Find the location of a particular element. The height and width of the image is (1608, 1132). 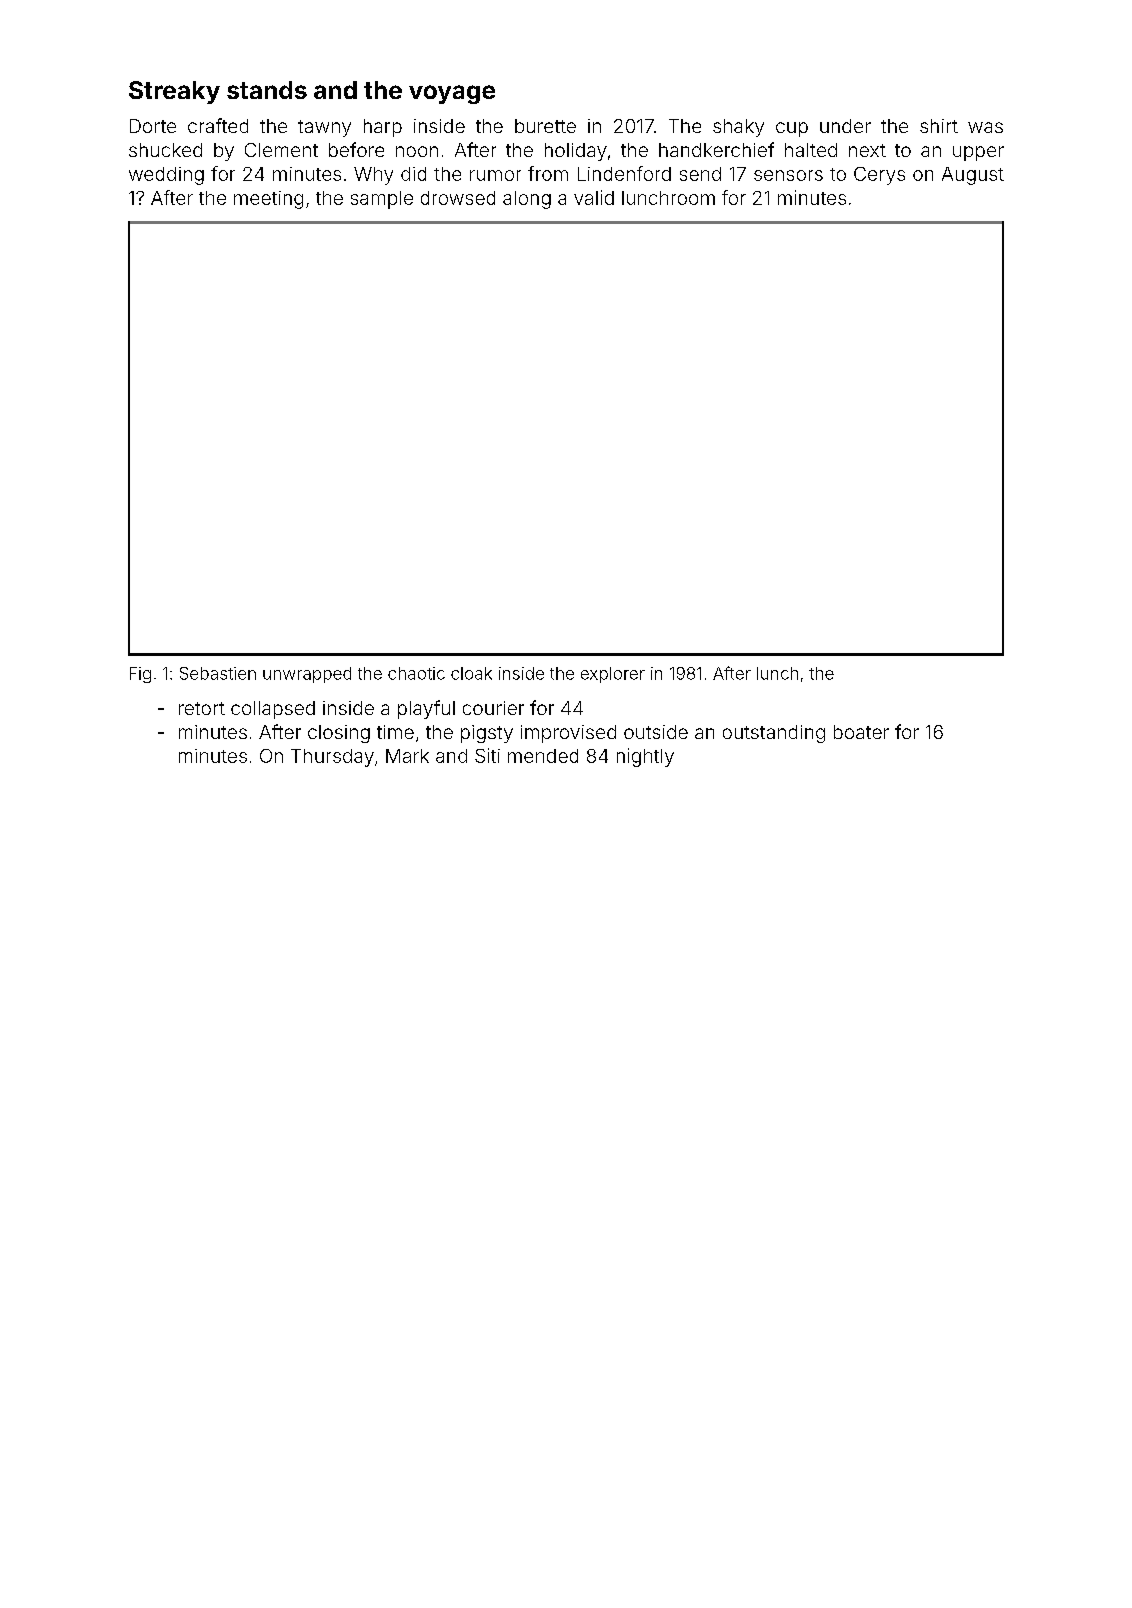

meeting is located at coordinates (268, 200).
